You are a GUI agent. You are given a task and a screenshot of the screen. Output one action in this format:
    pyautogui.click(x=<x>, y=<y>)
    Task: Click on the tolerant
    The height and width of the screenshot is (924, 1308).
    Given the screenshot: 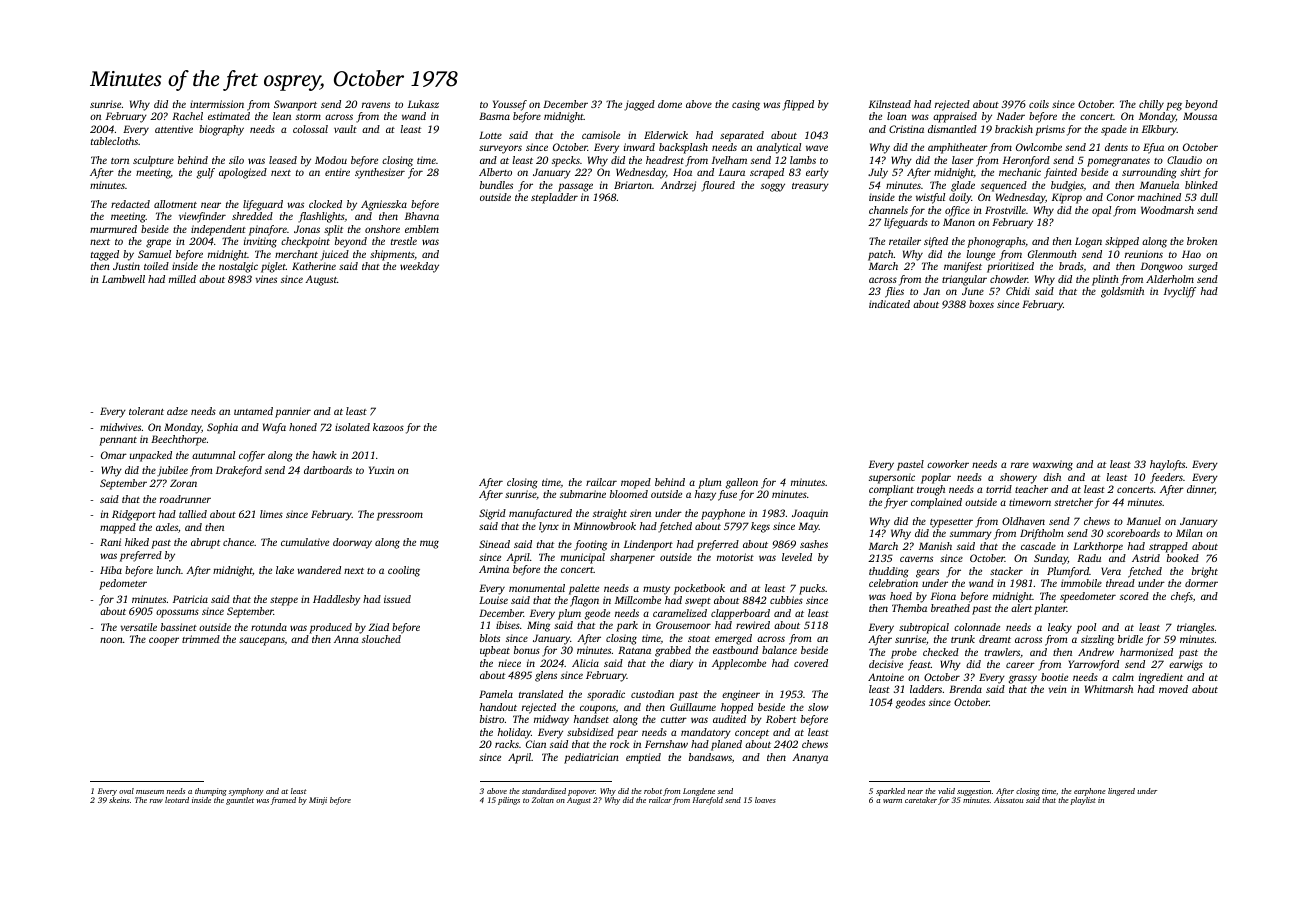 What is the action you would take?
    pyautogui.click(x=146, y=411)
